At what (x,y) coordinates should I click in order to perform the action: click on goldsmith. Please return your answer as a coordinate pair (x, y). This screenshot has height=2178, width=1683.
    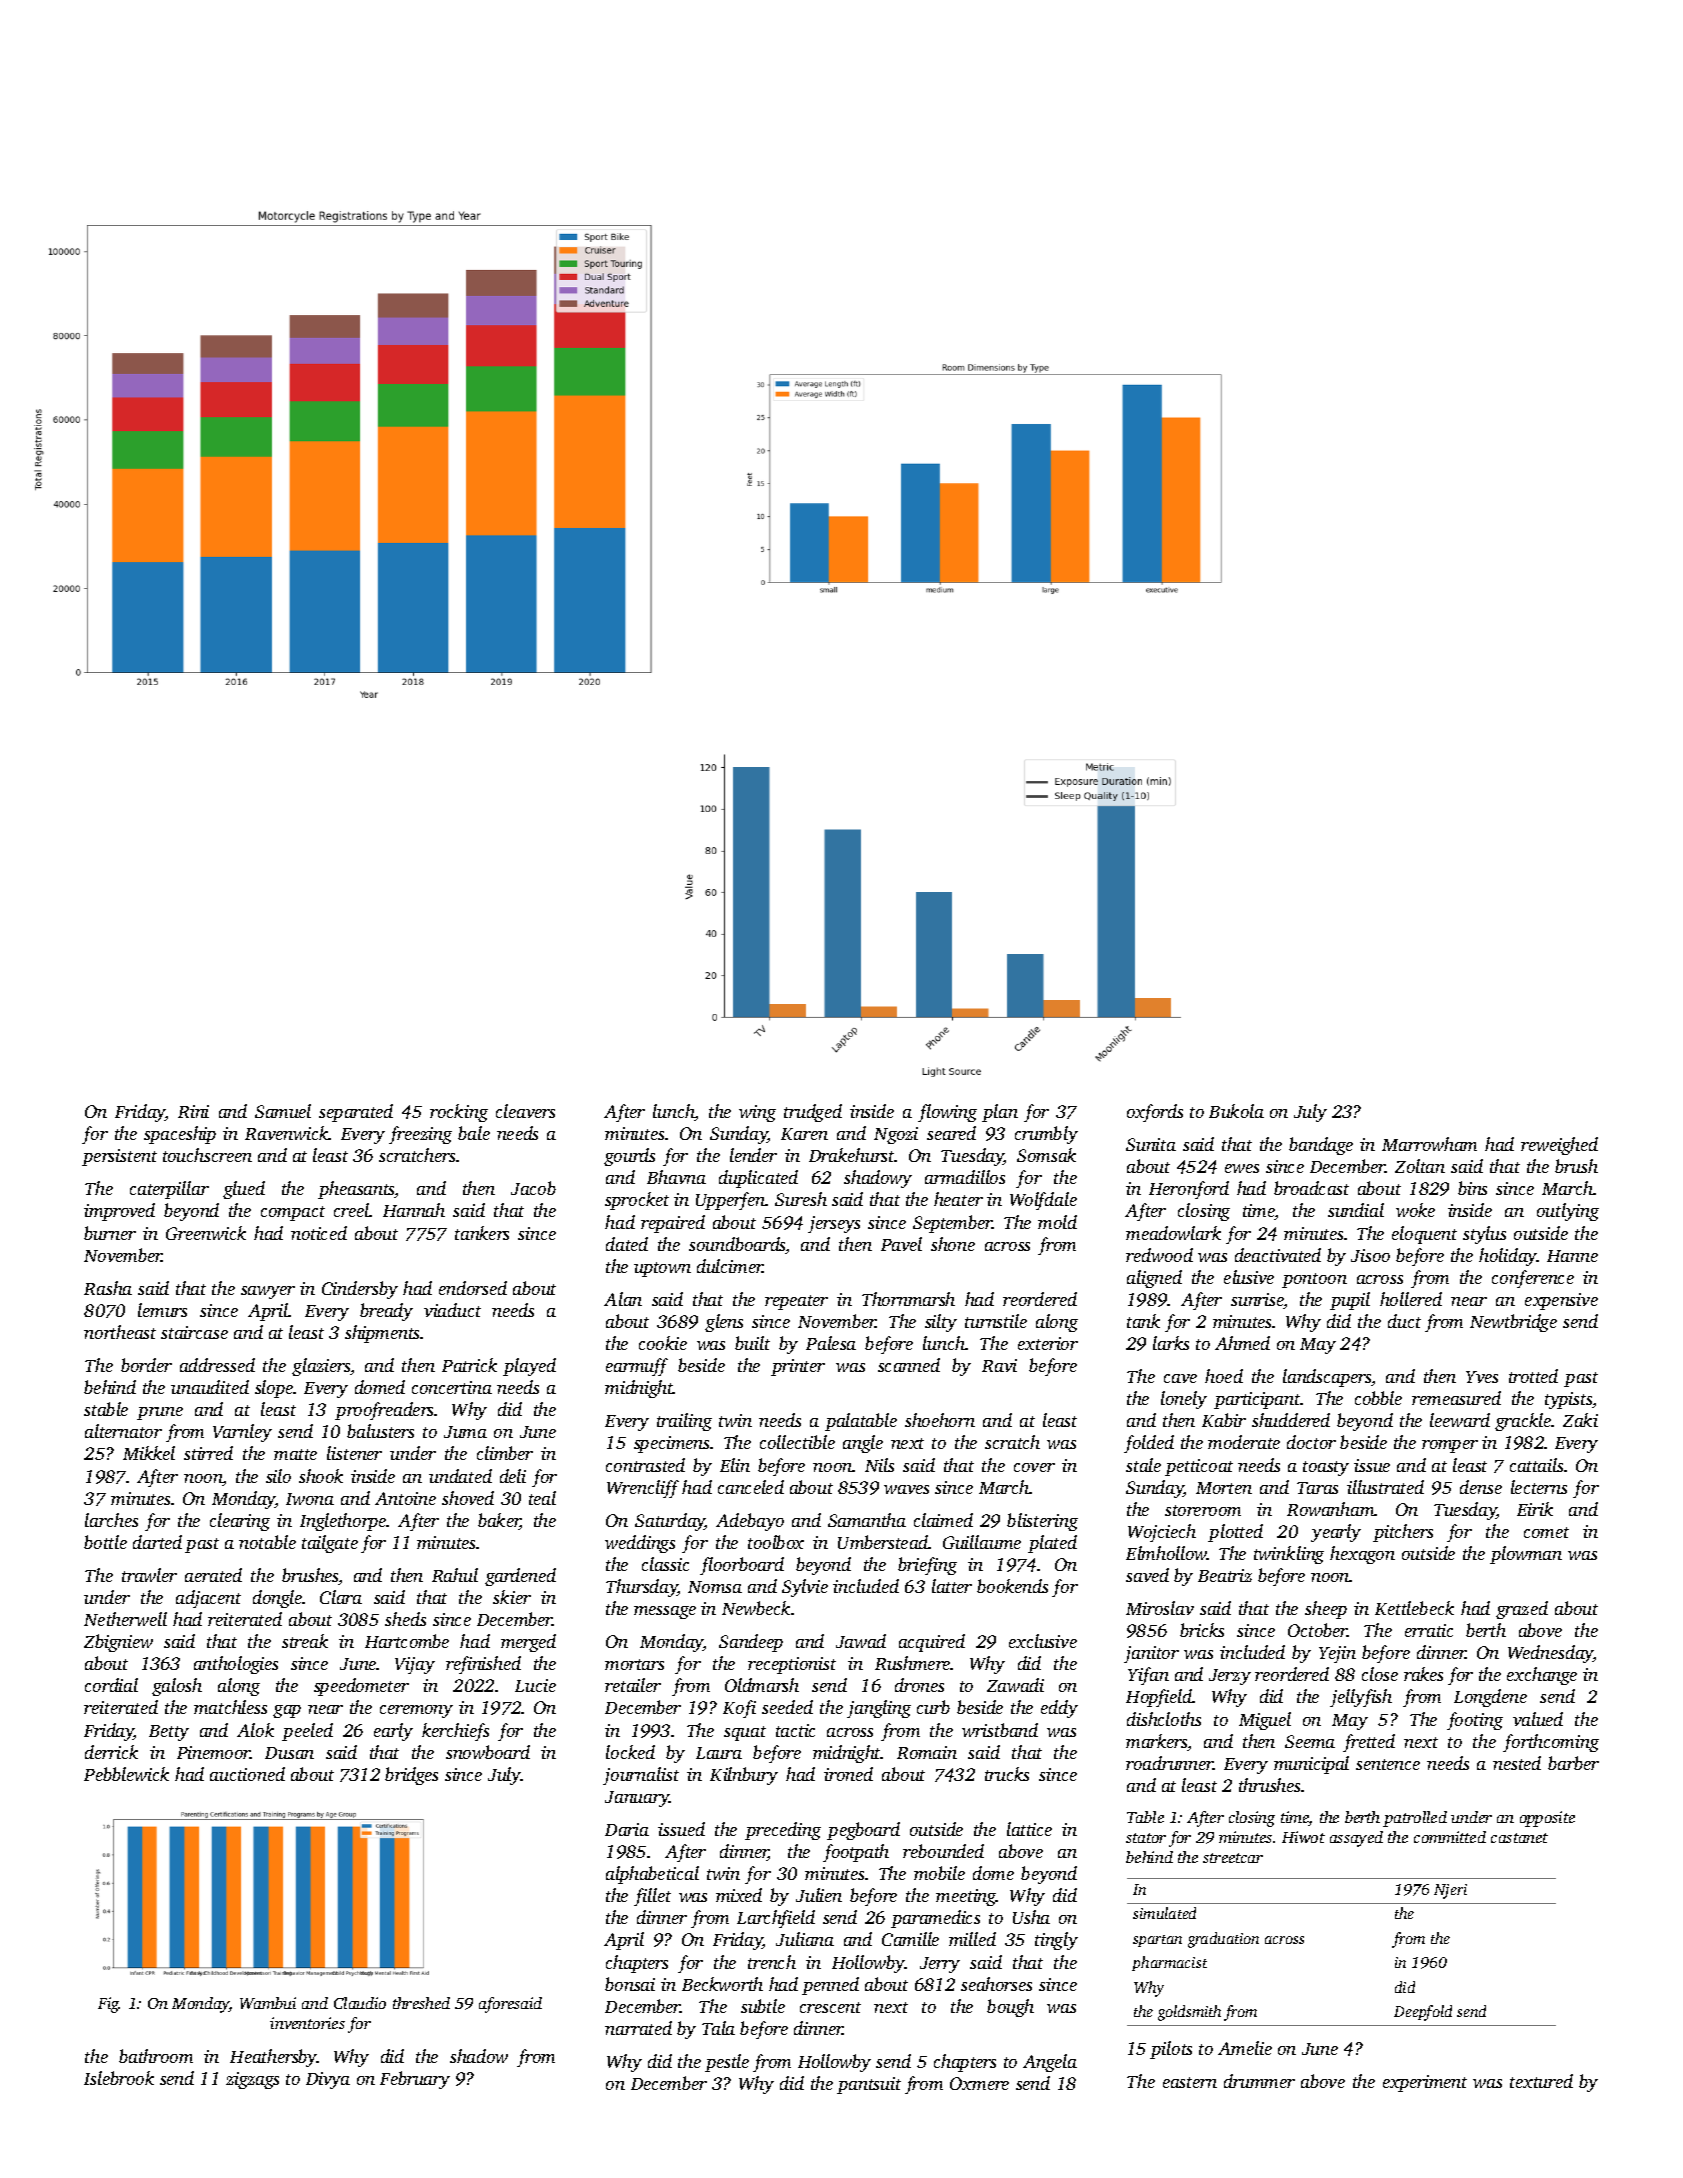
    Looking at the image, I should click on (1189, 2013).
